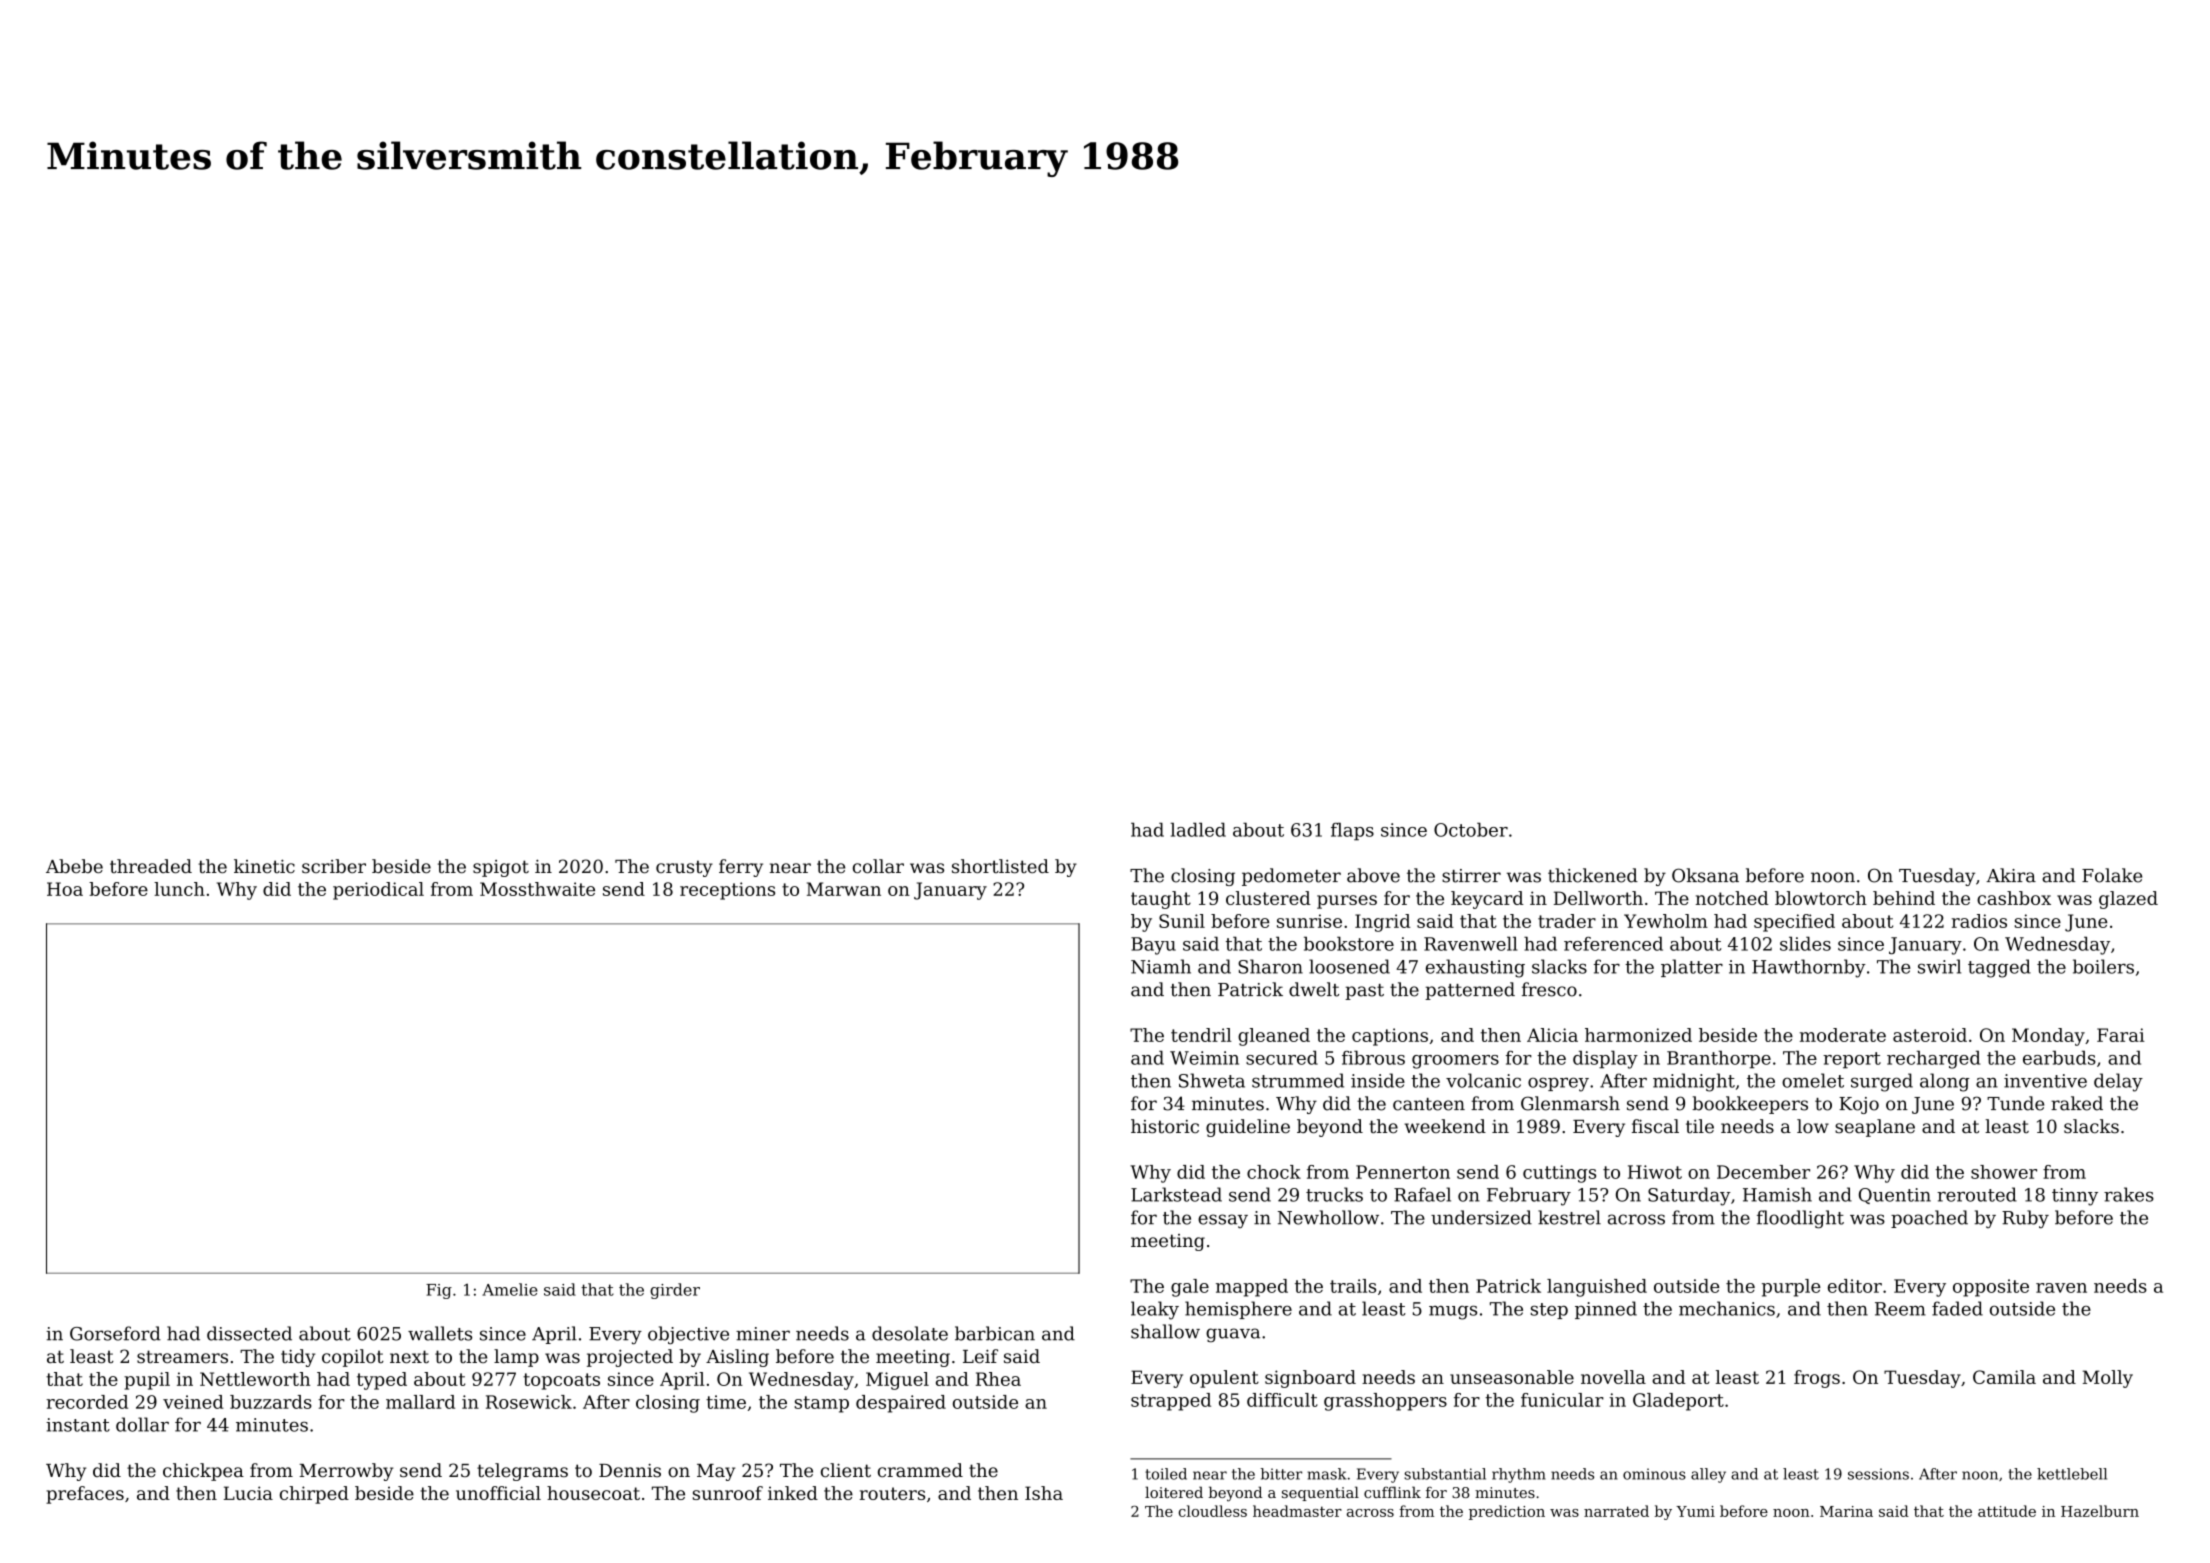 This screenshot has width=2210, height=1563. What do you see at coordinates (2100, 1511) in the screenshot?
I see `Hazelburn` at bounding box center [2100, 1511].
